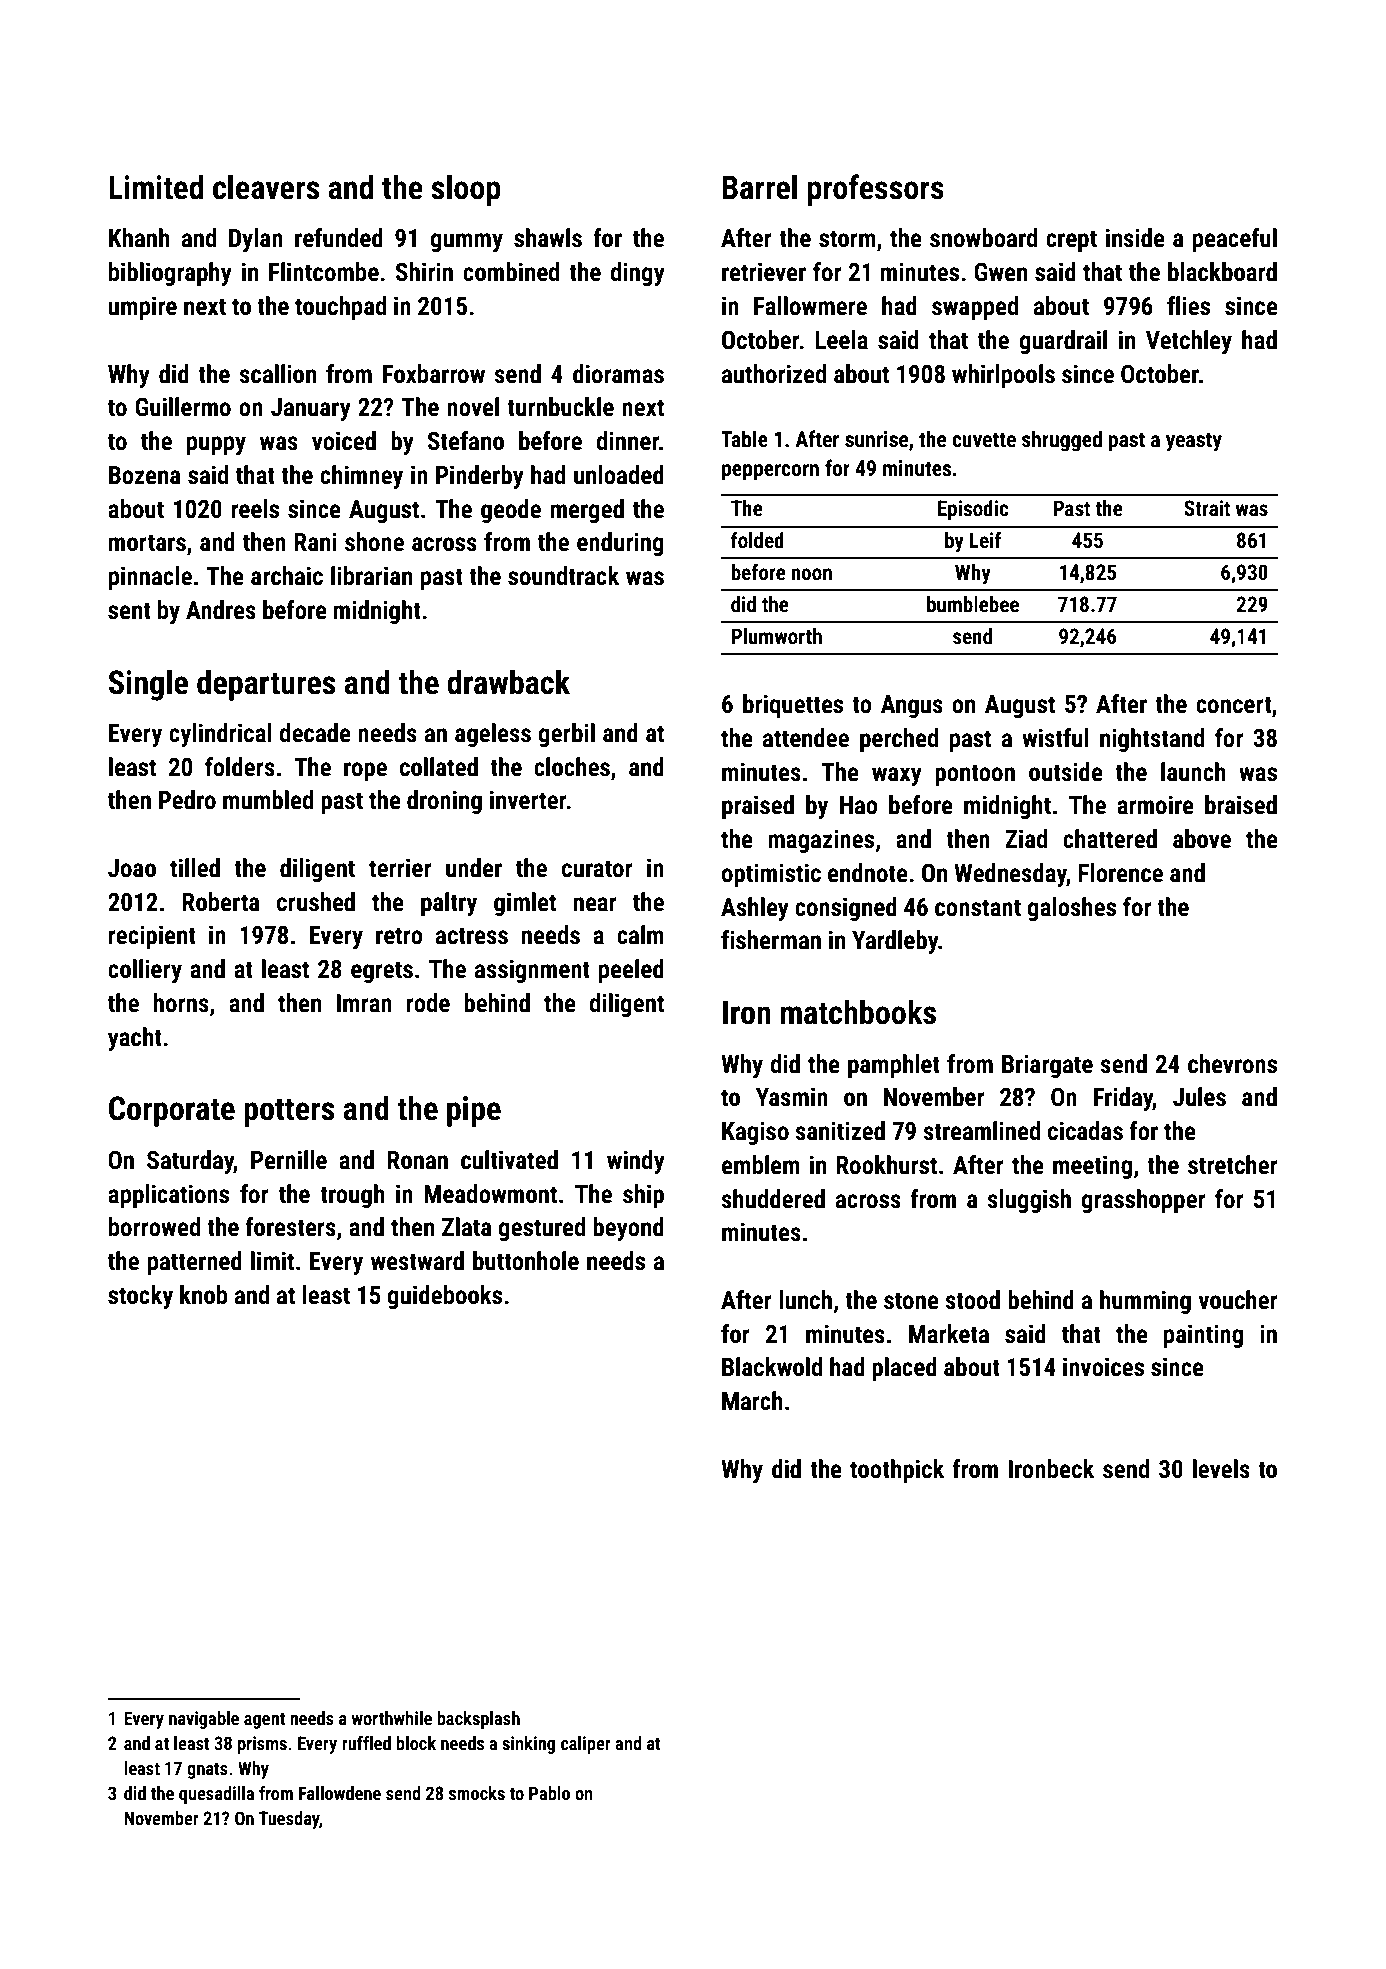  I want to click on yeasty, so click(1194, 442).
